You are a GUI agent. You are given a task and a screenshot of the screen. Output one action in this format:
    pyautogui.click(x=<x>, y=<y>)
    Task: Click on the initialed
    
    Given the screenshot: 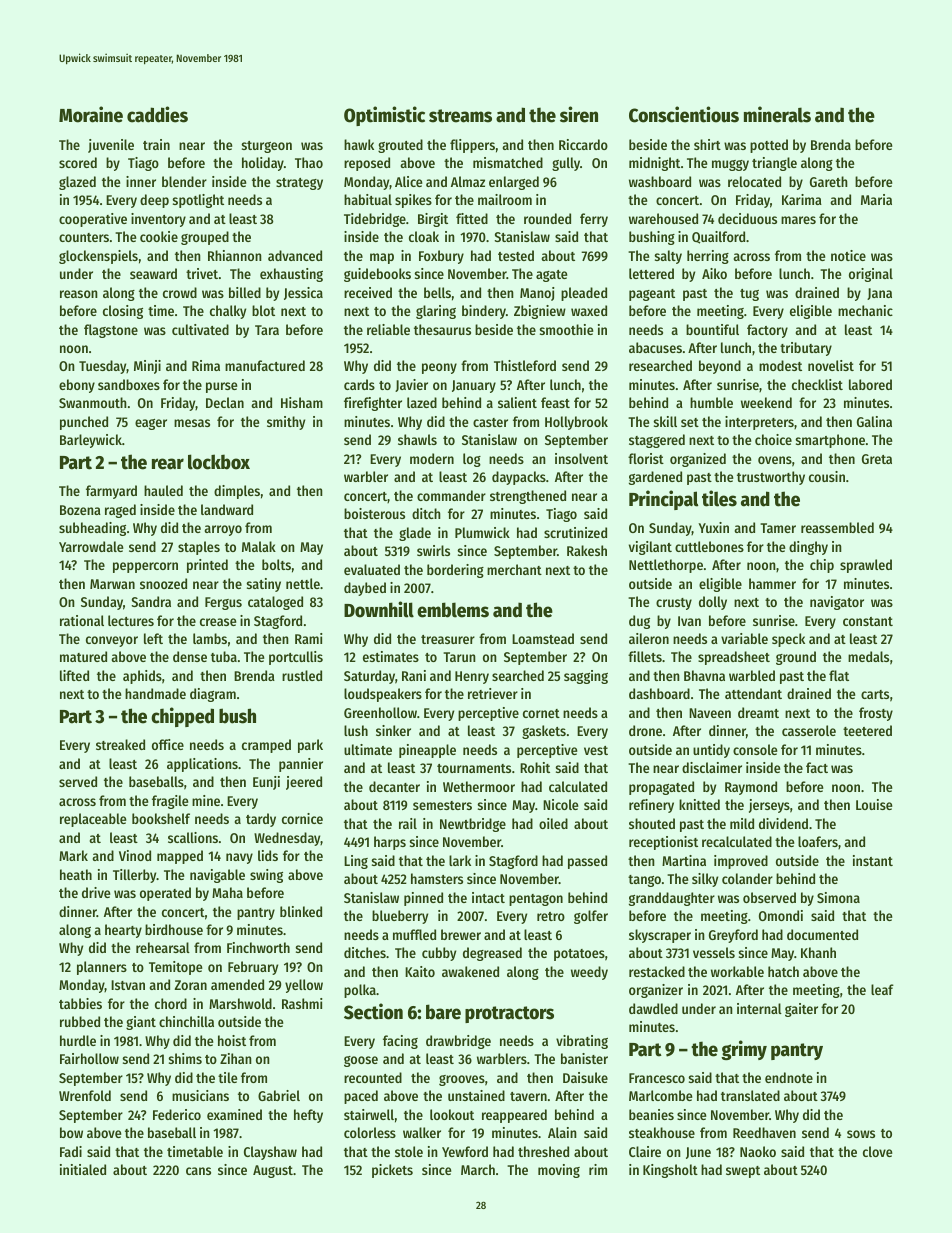 What is the action you would take?
    pyautogui.click(x=83, y=1169)
